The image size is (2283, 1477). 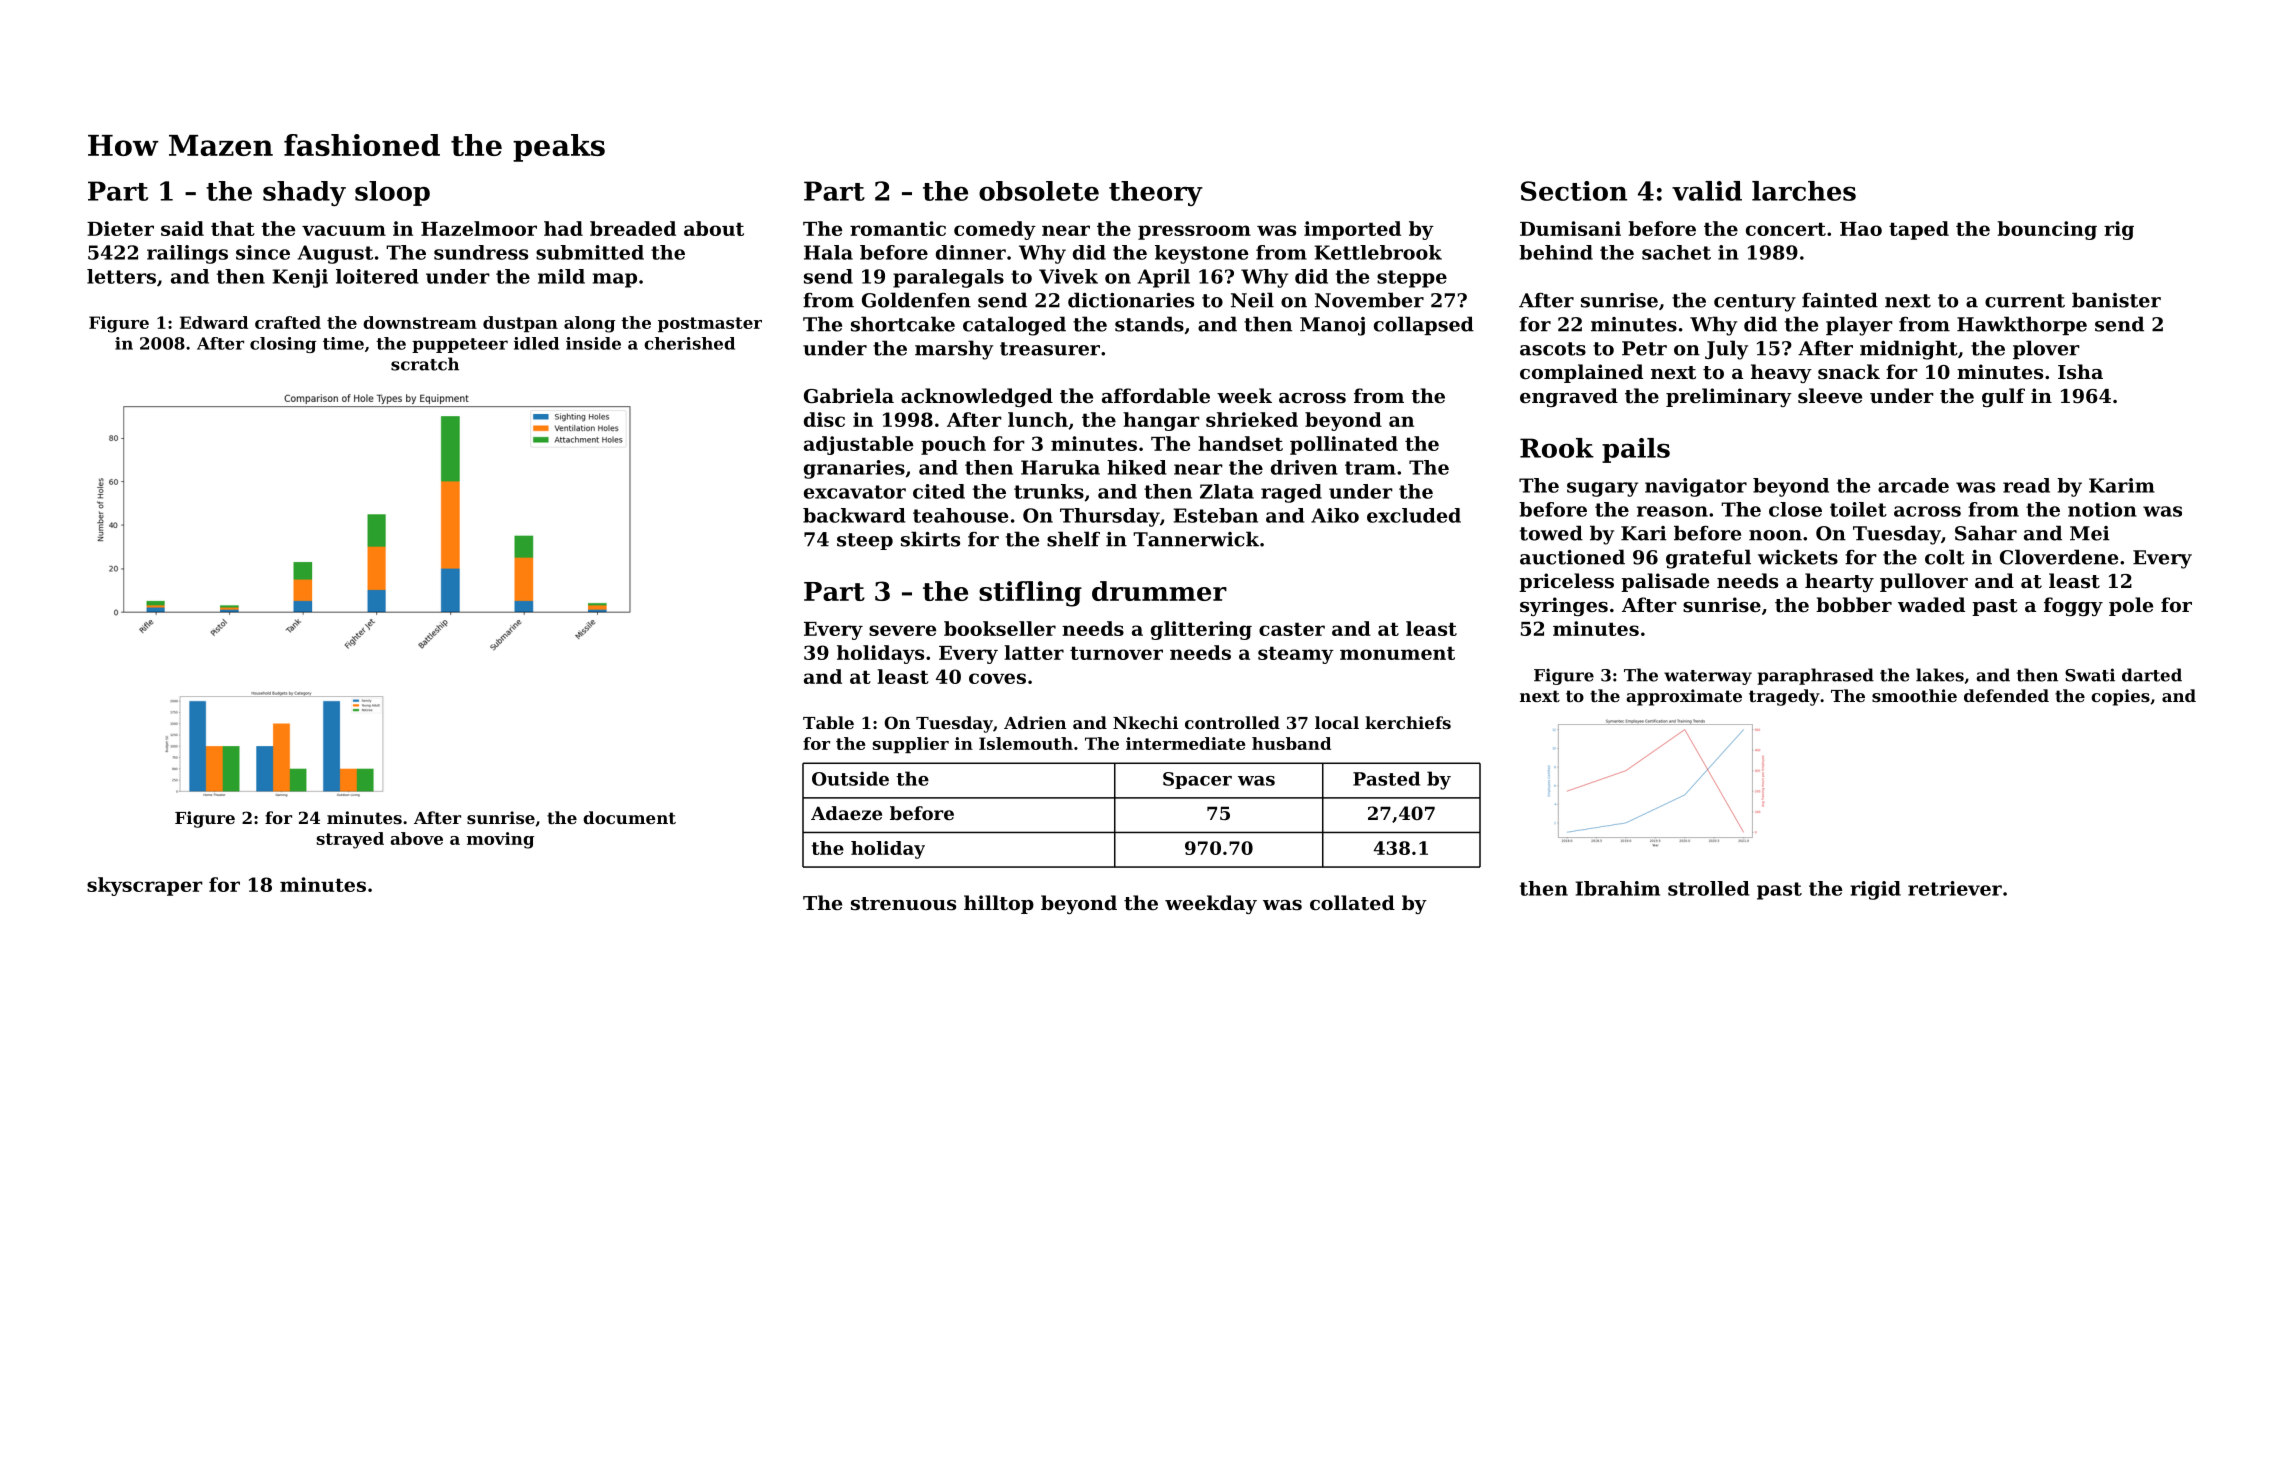 I want to click on strenuous, so click(x=903, y=904).
